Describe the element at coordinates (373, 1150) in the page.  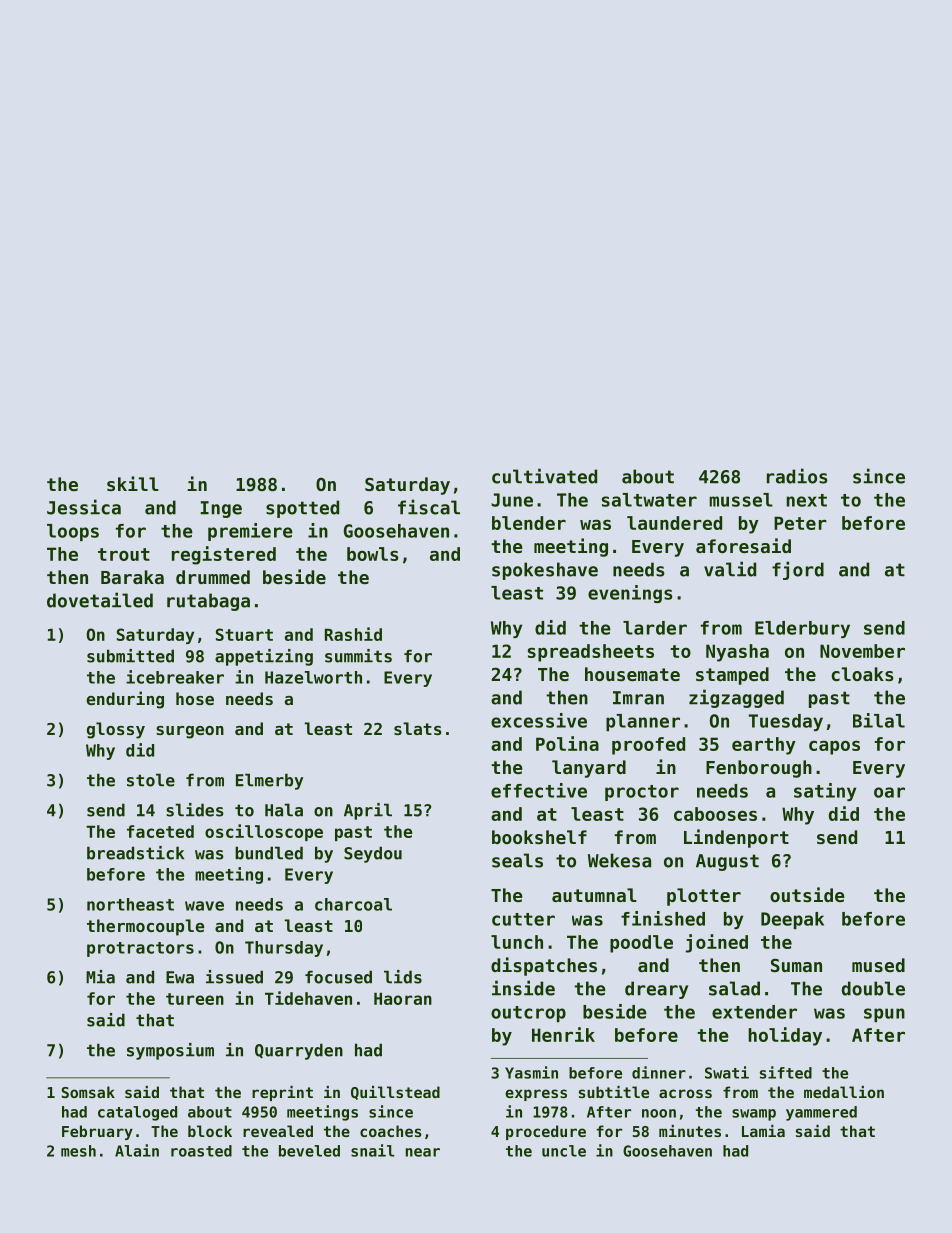
I see `snail` at that location.
